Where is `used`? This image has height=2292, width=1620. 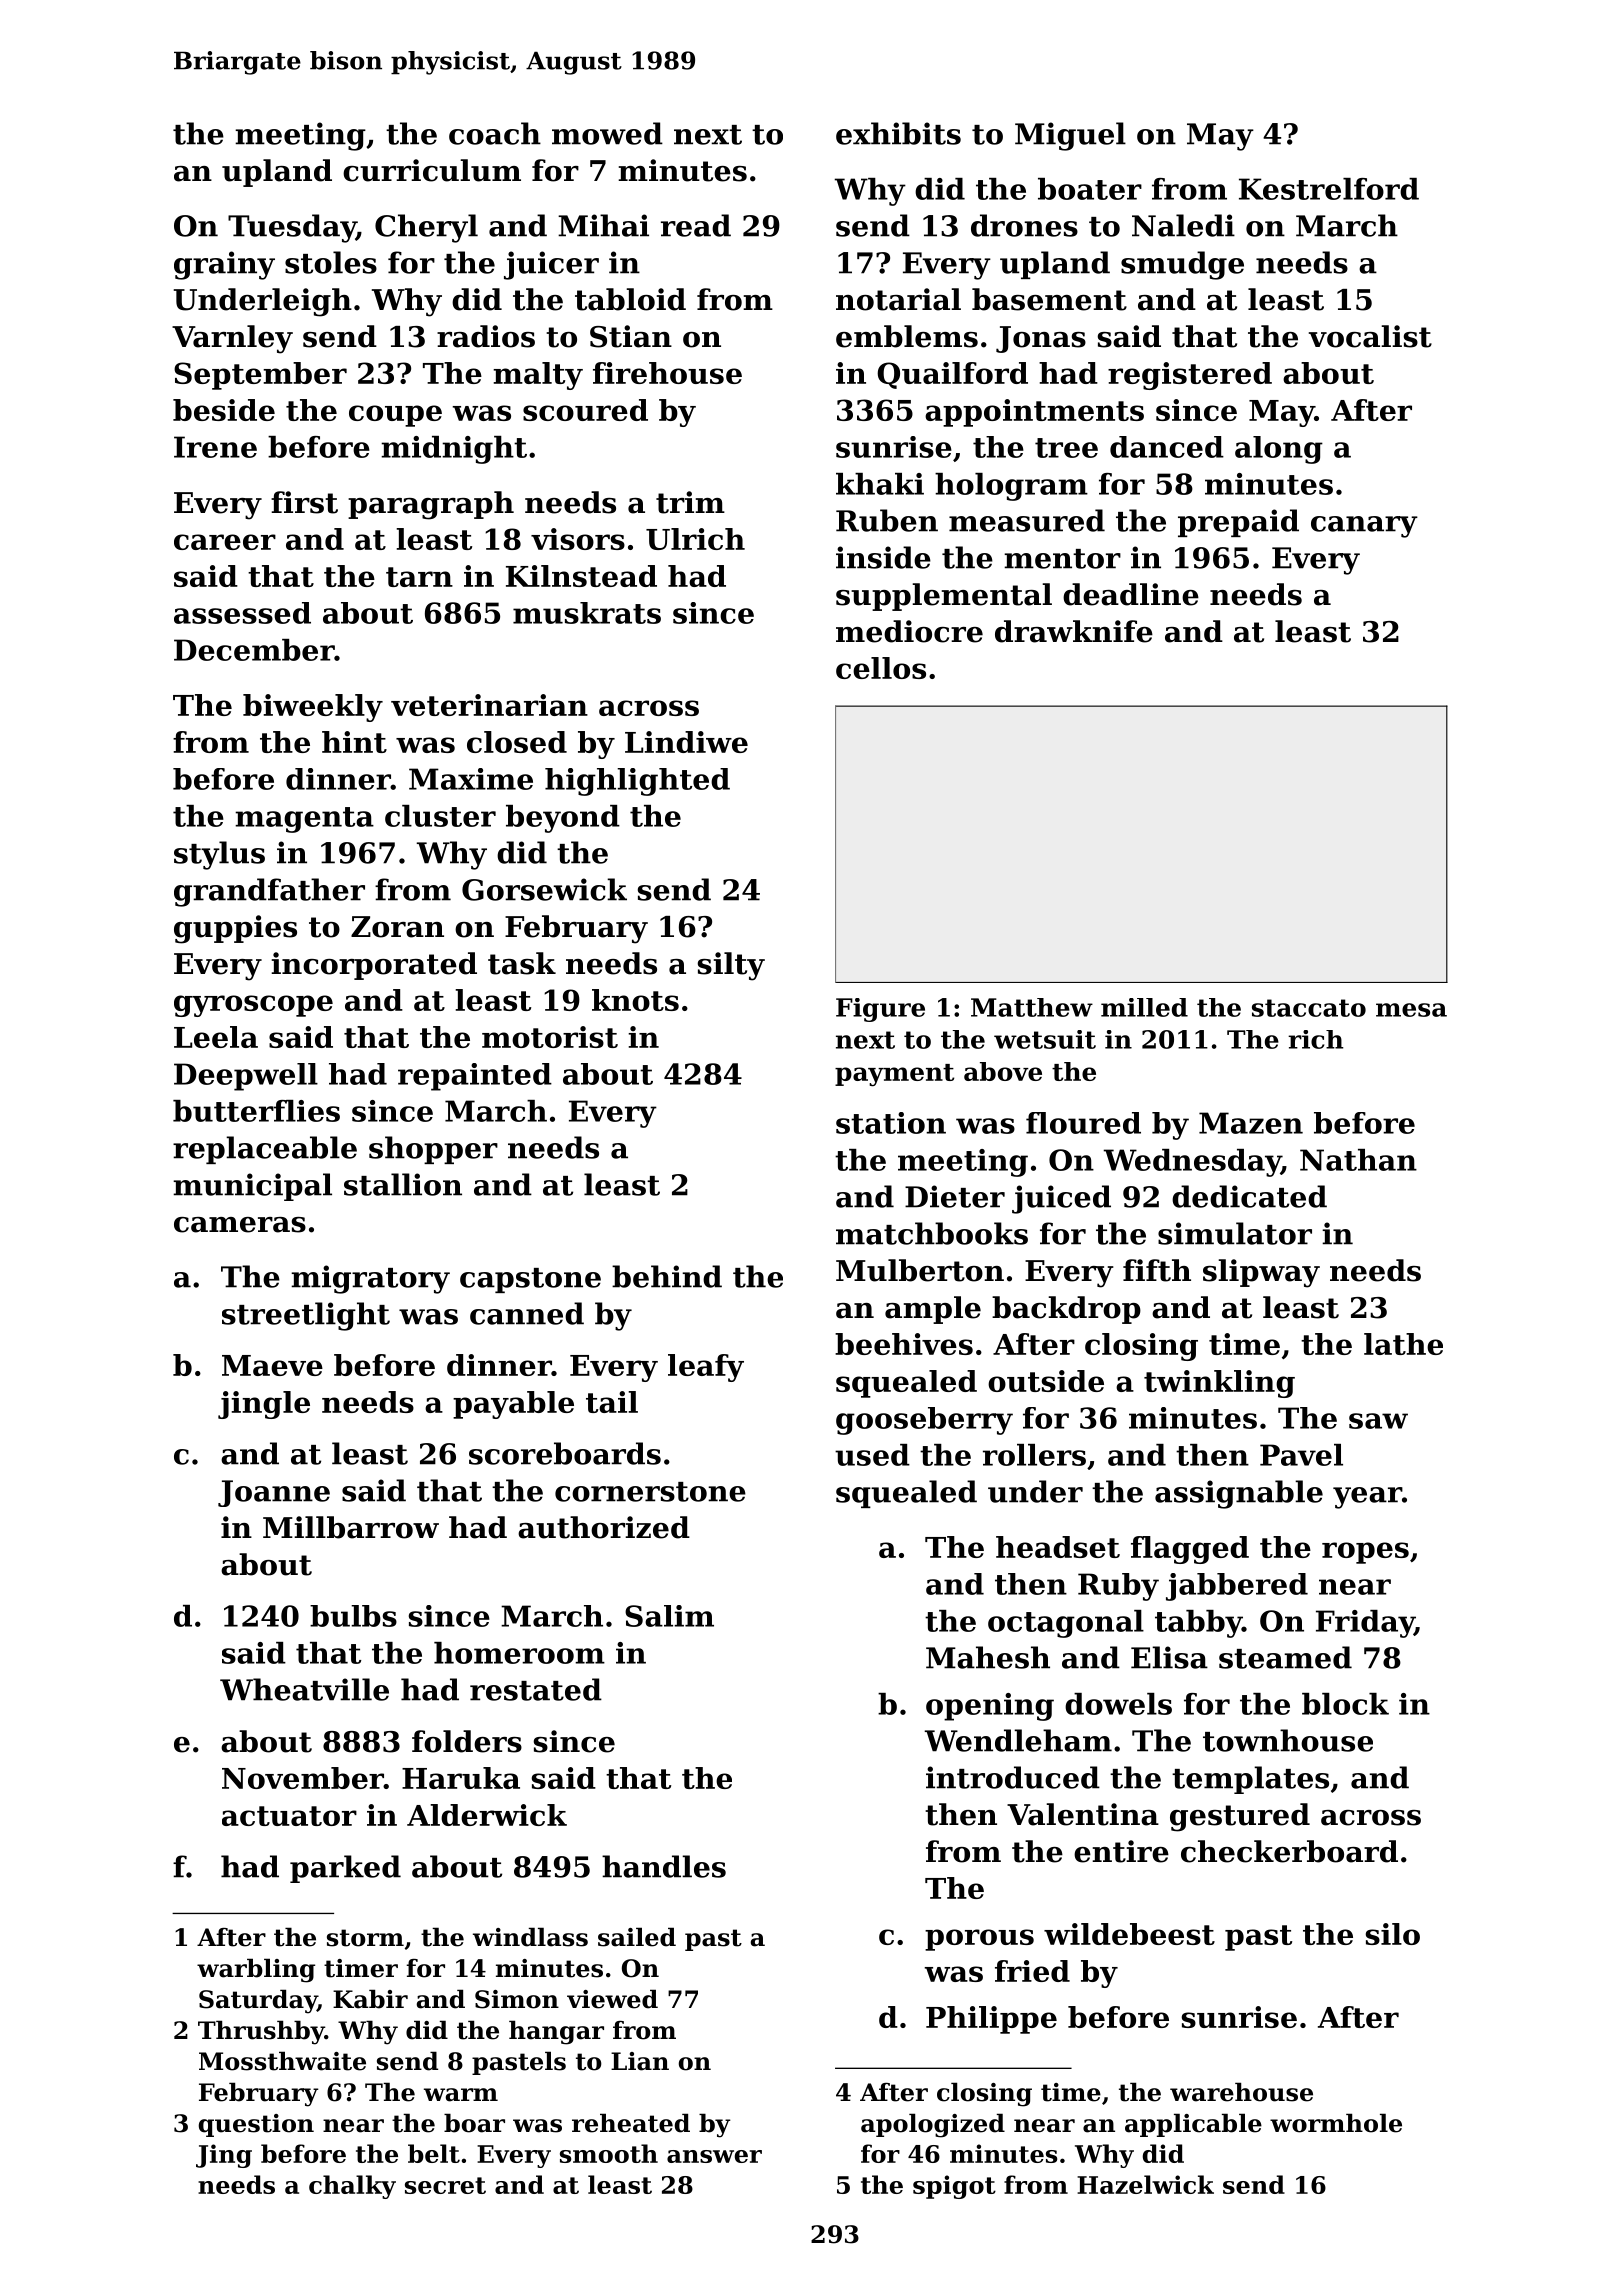 used is located at coordinates (872, 1455).
